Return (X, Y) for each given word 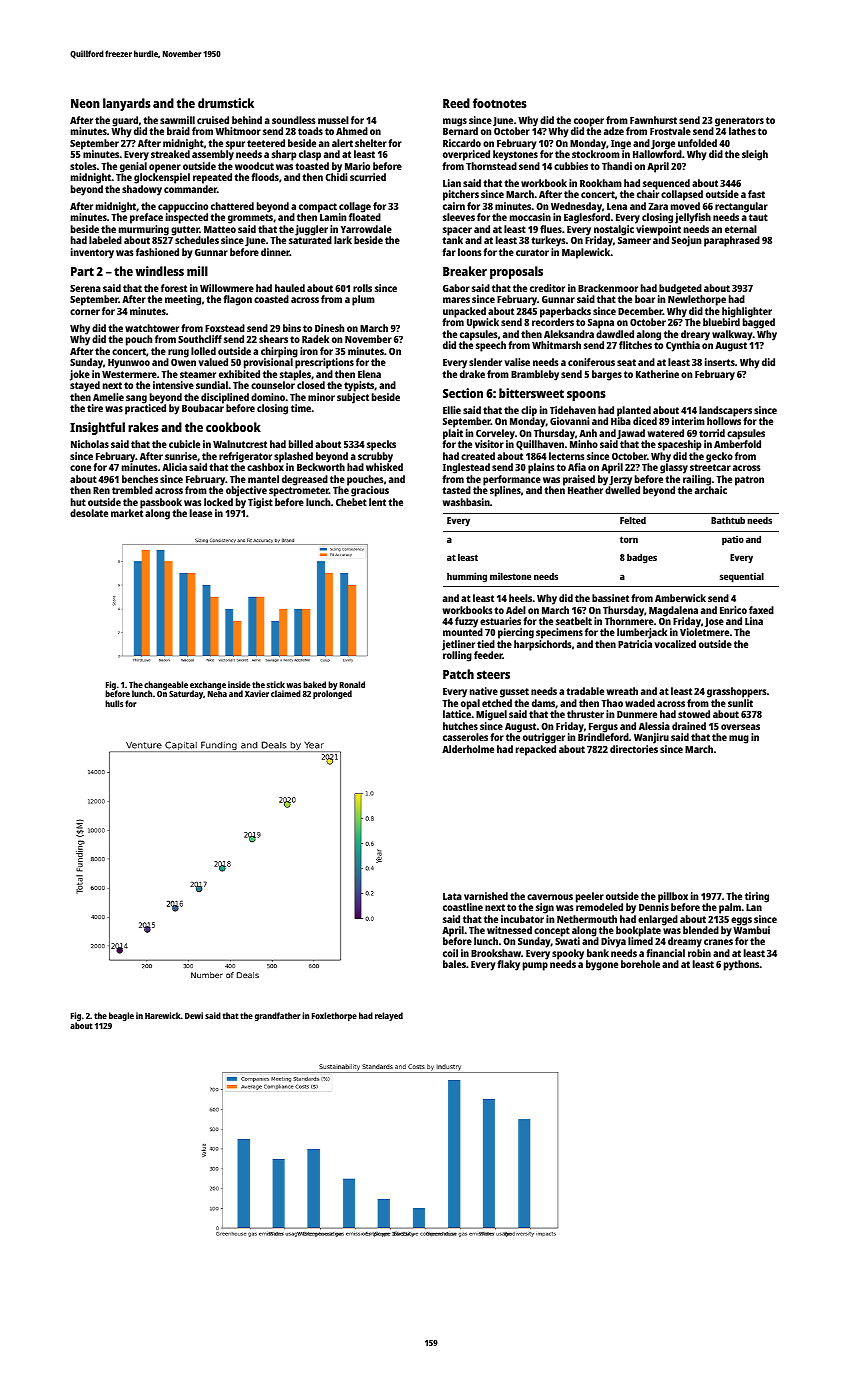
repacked (536, 750)
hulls (114, 703)
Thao (612, 703)
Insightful (97, 428)
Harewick (163, 1015)
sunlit (740, 703)
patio (733, 540)
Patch (458, 674)
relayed (389, 1016)
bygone (602, 966)
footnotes (500, 103)
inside (239, 684)
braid (178, 131)
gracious (370, 491)
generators (739, 122)
